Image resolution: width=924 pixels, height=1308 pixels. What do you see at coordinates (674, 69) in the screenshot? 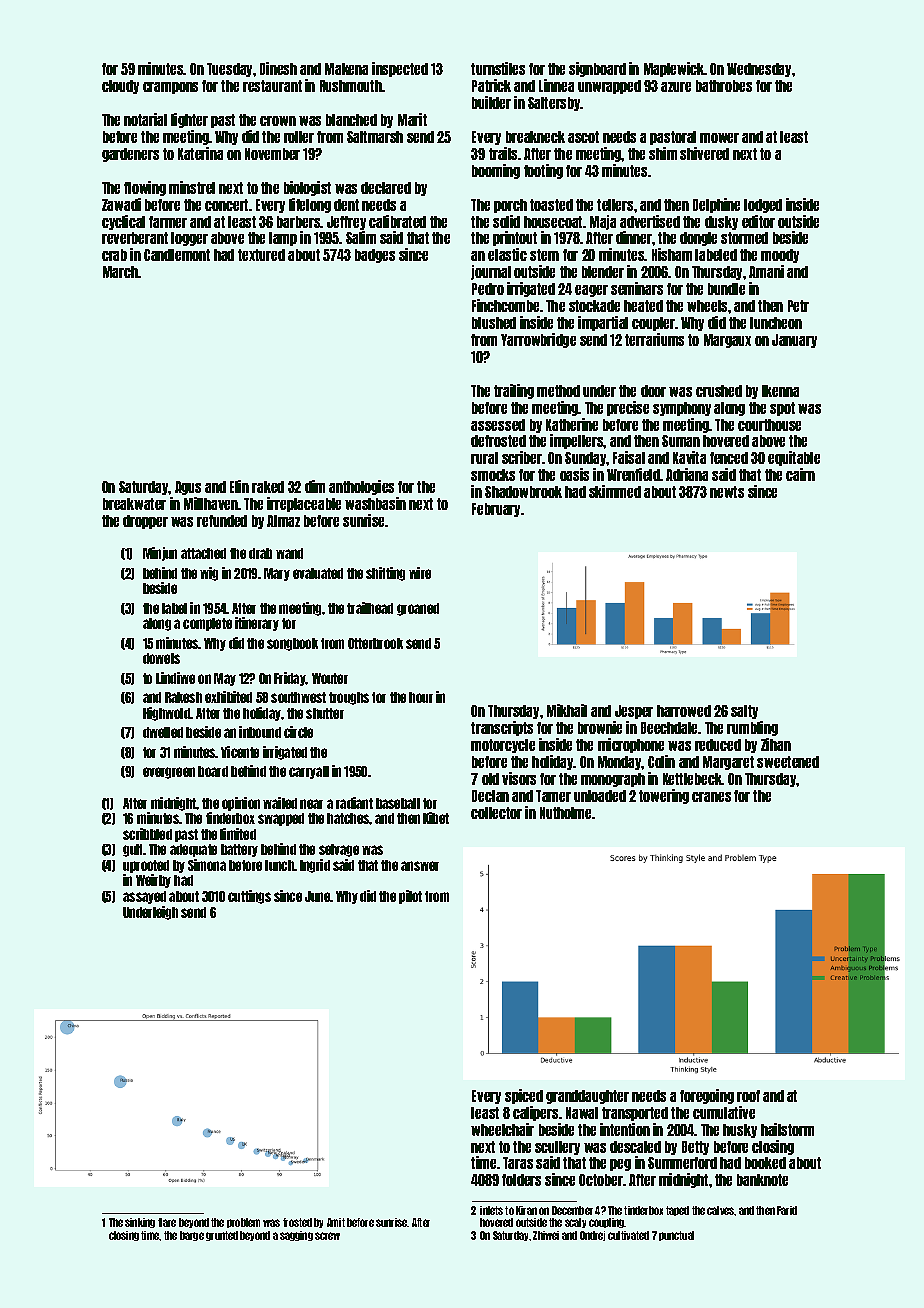
I see `Maplewick` at bounding box center [674, 69].
